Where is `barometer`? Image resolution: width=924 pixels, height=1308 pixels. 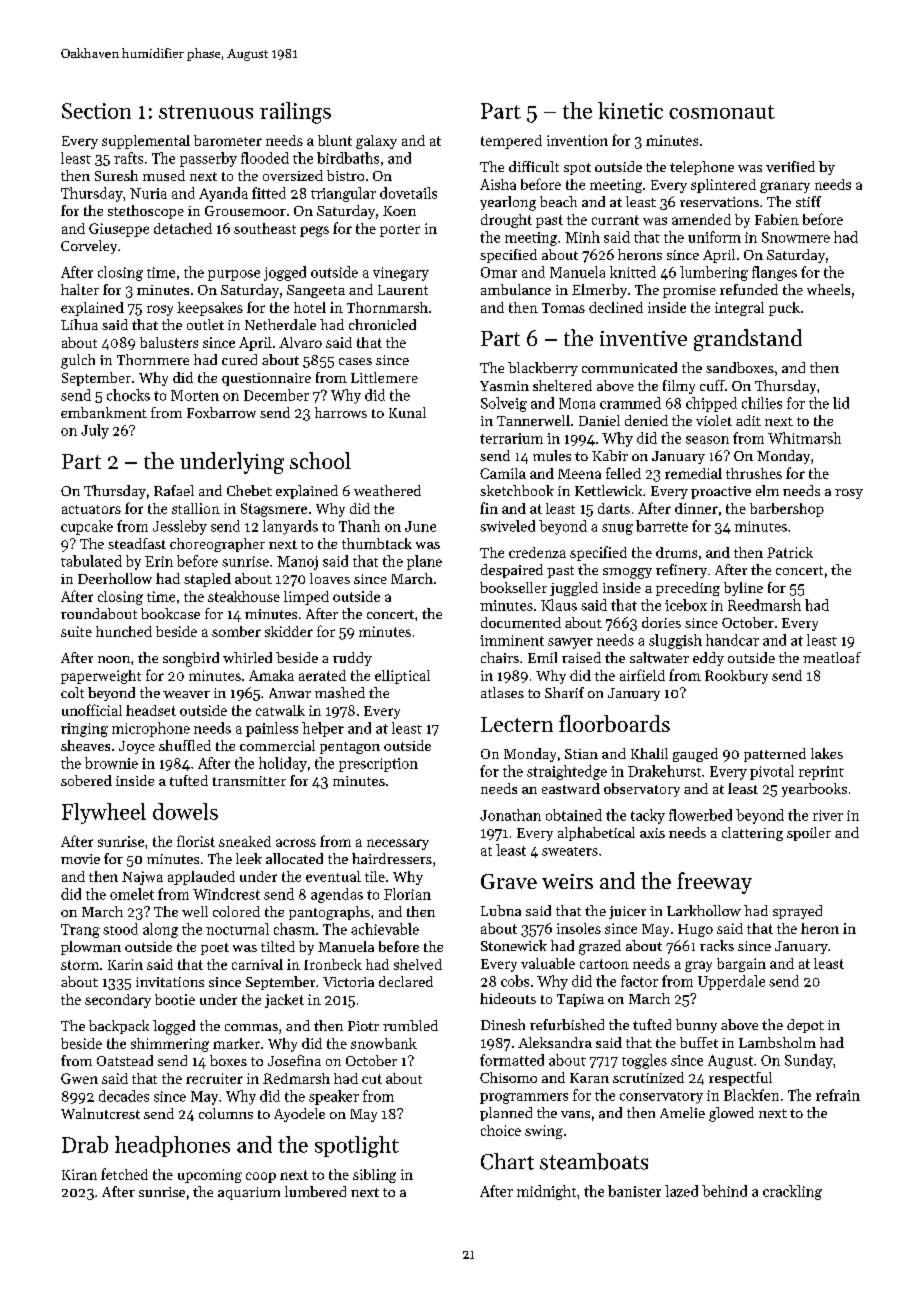 barometer is located at coordinates (228, 140).
